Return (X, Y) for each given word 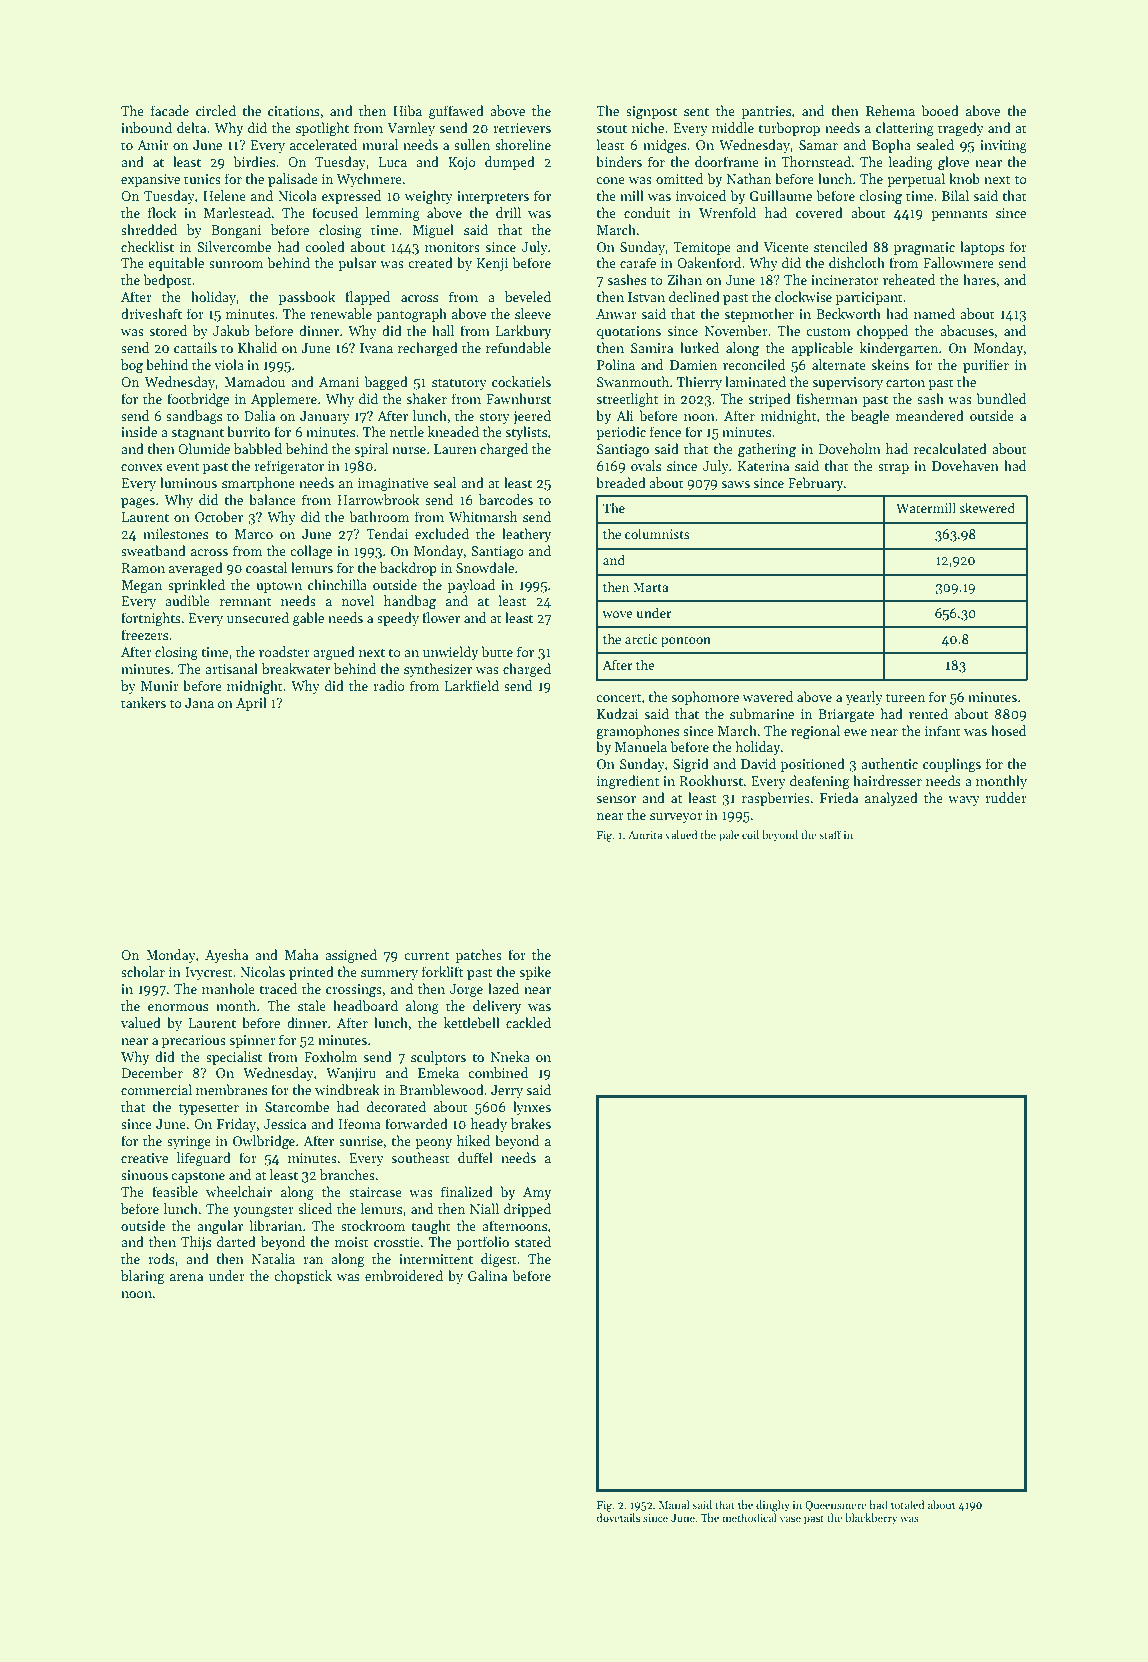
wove (617, 614)
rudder (1006, 797)
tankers (143, 702)
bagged (386, 383)
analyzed (891, 799)
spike (535, 973)
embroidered (404, 1275)
